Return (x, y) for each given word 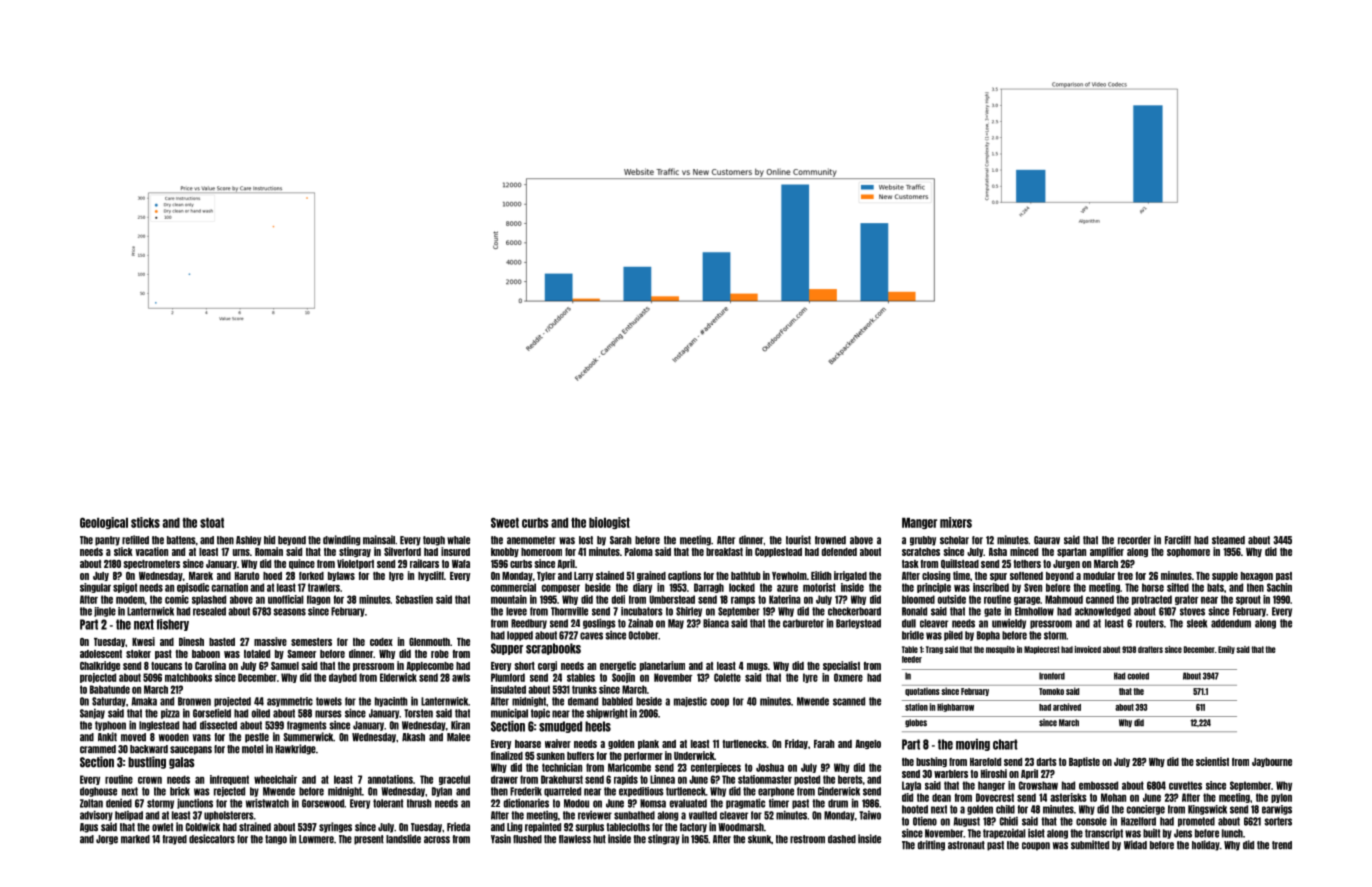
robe (440, 654)
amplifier (1107, 552)
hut (599, 839)
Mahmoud (1064, 599)
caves (591, 636)
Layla (911, 786)
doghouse (98, 792)
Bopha (988, 636)
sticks (145, 522)
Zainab (640, 623)
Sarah (621, 540)
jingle (105, 612)
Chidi (1009, 821)
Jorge (107, 840)
